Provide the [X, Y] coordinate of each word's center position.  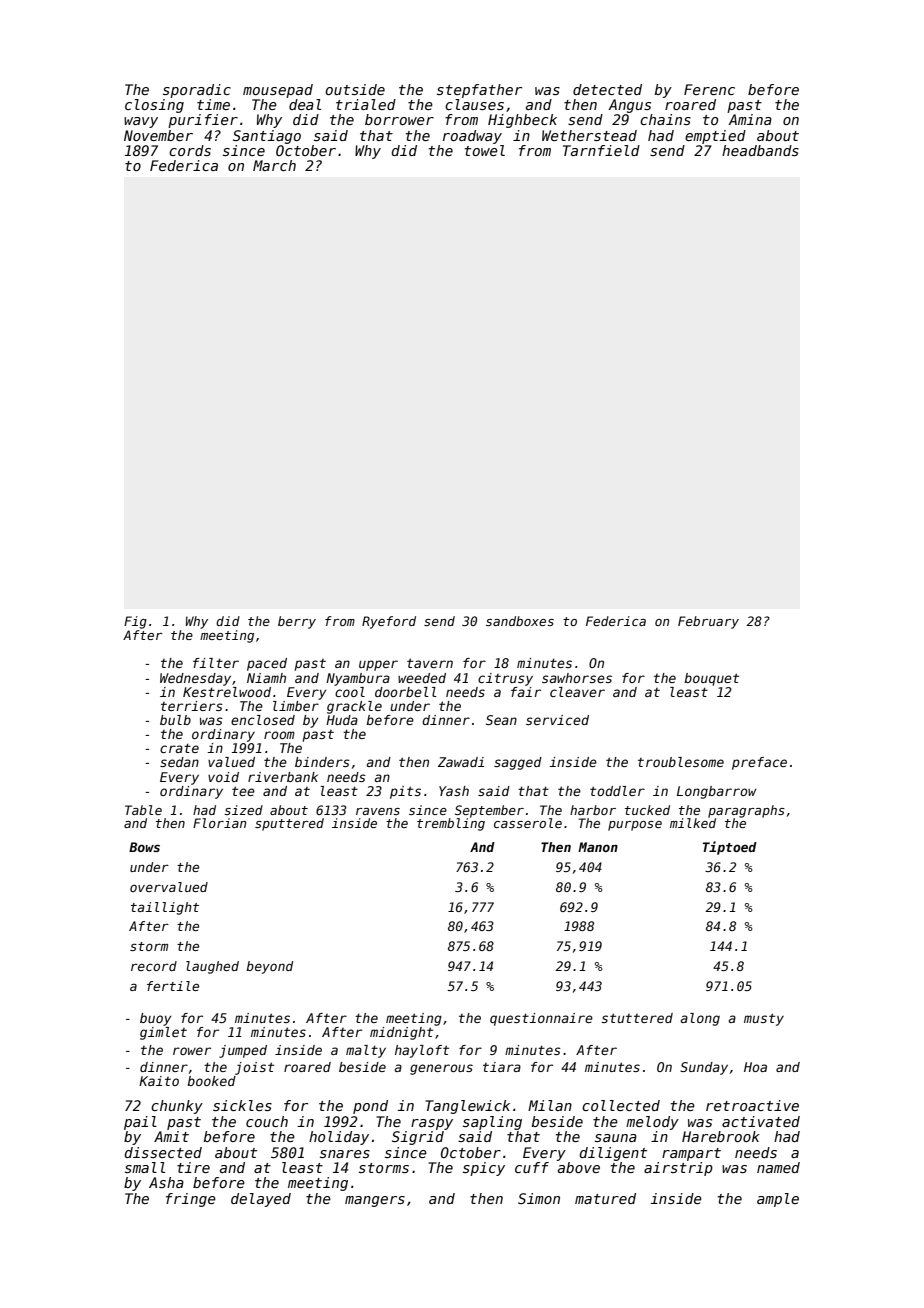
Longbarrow [717, 792]
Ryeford [389, 622]
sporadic [197, 91]
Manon [598, 847]
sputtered [289, 824]
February [708, 622]
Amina [750, 119]
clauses [474, 104]
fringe [191, 1200]
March [274, 165]
